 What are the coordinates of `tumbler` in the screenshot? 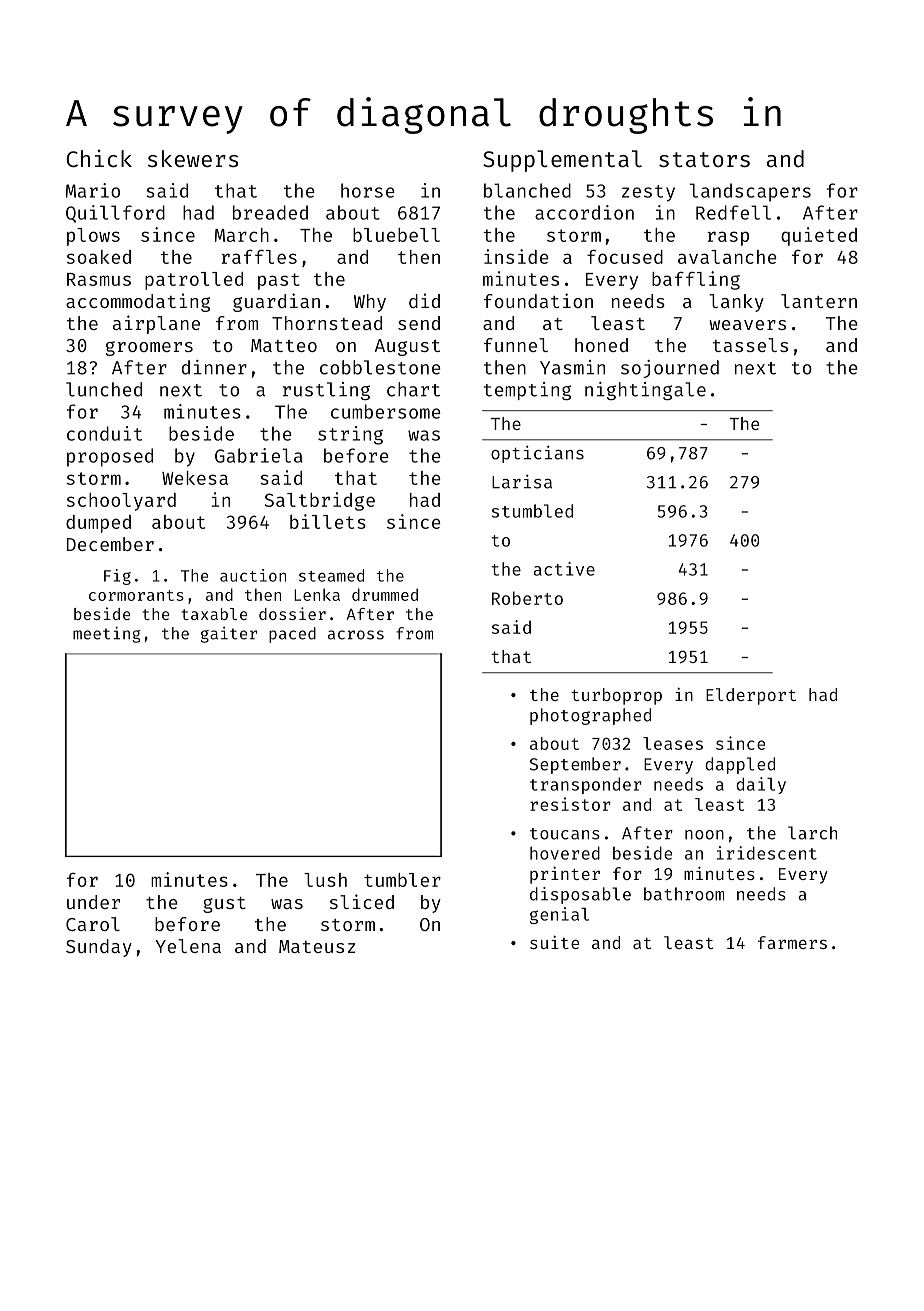 It's located at (402, 880).
